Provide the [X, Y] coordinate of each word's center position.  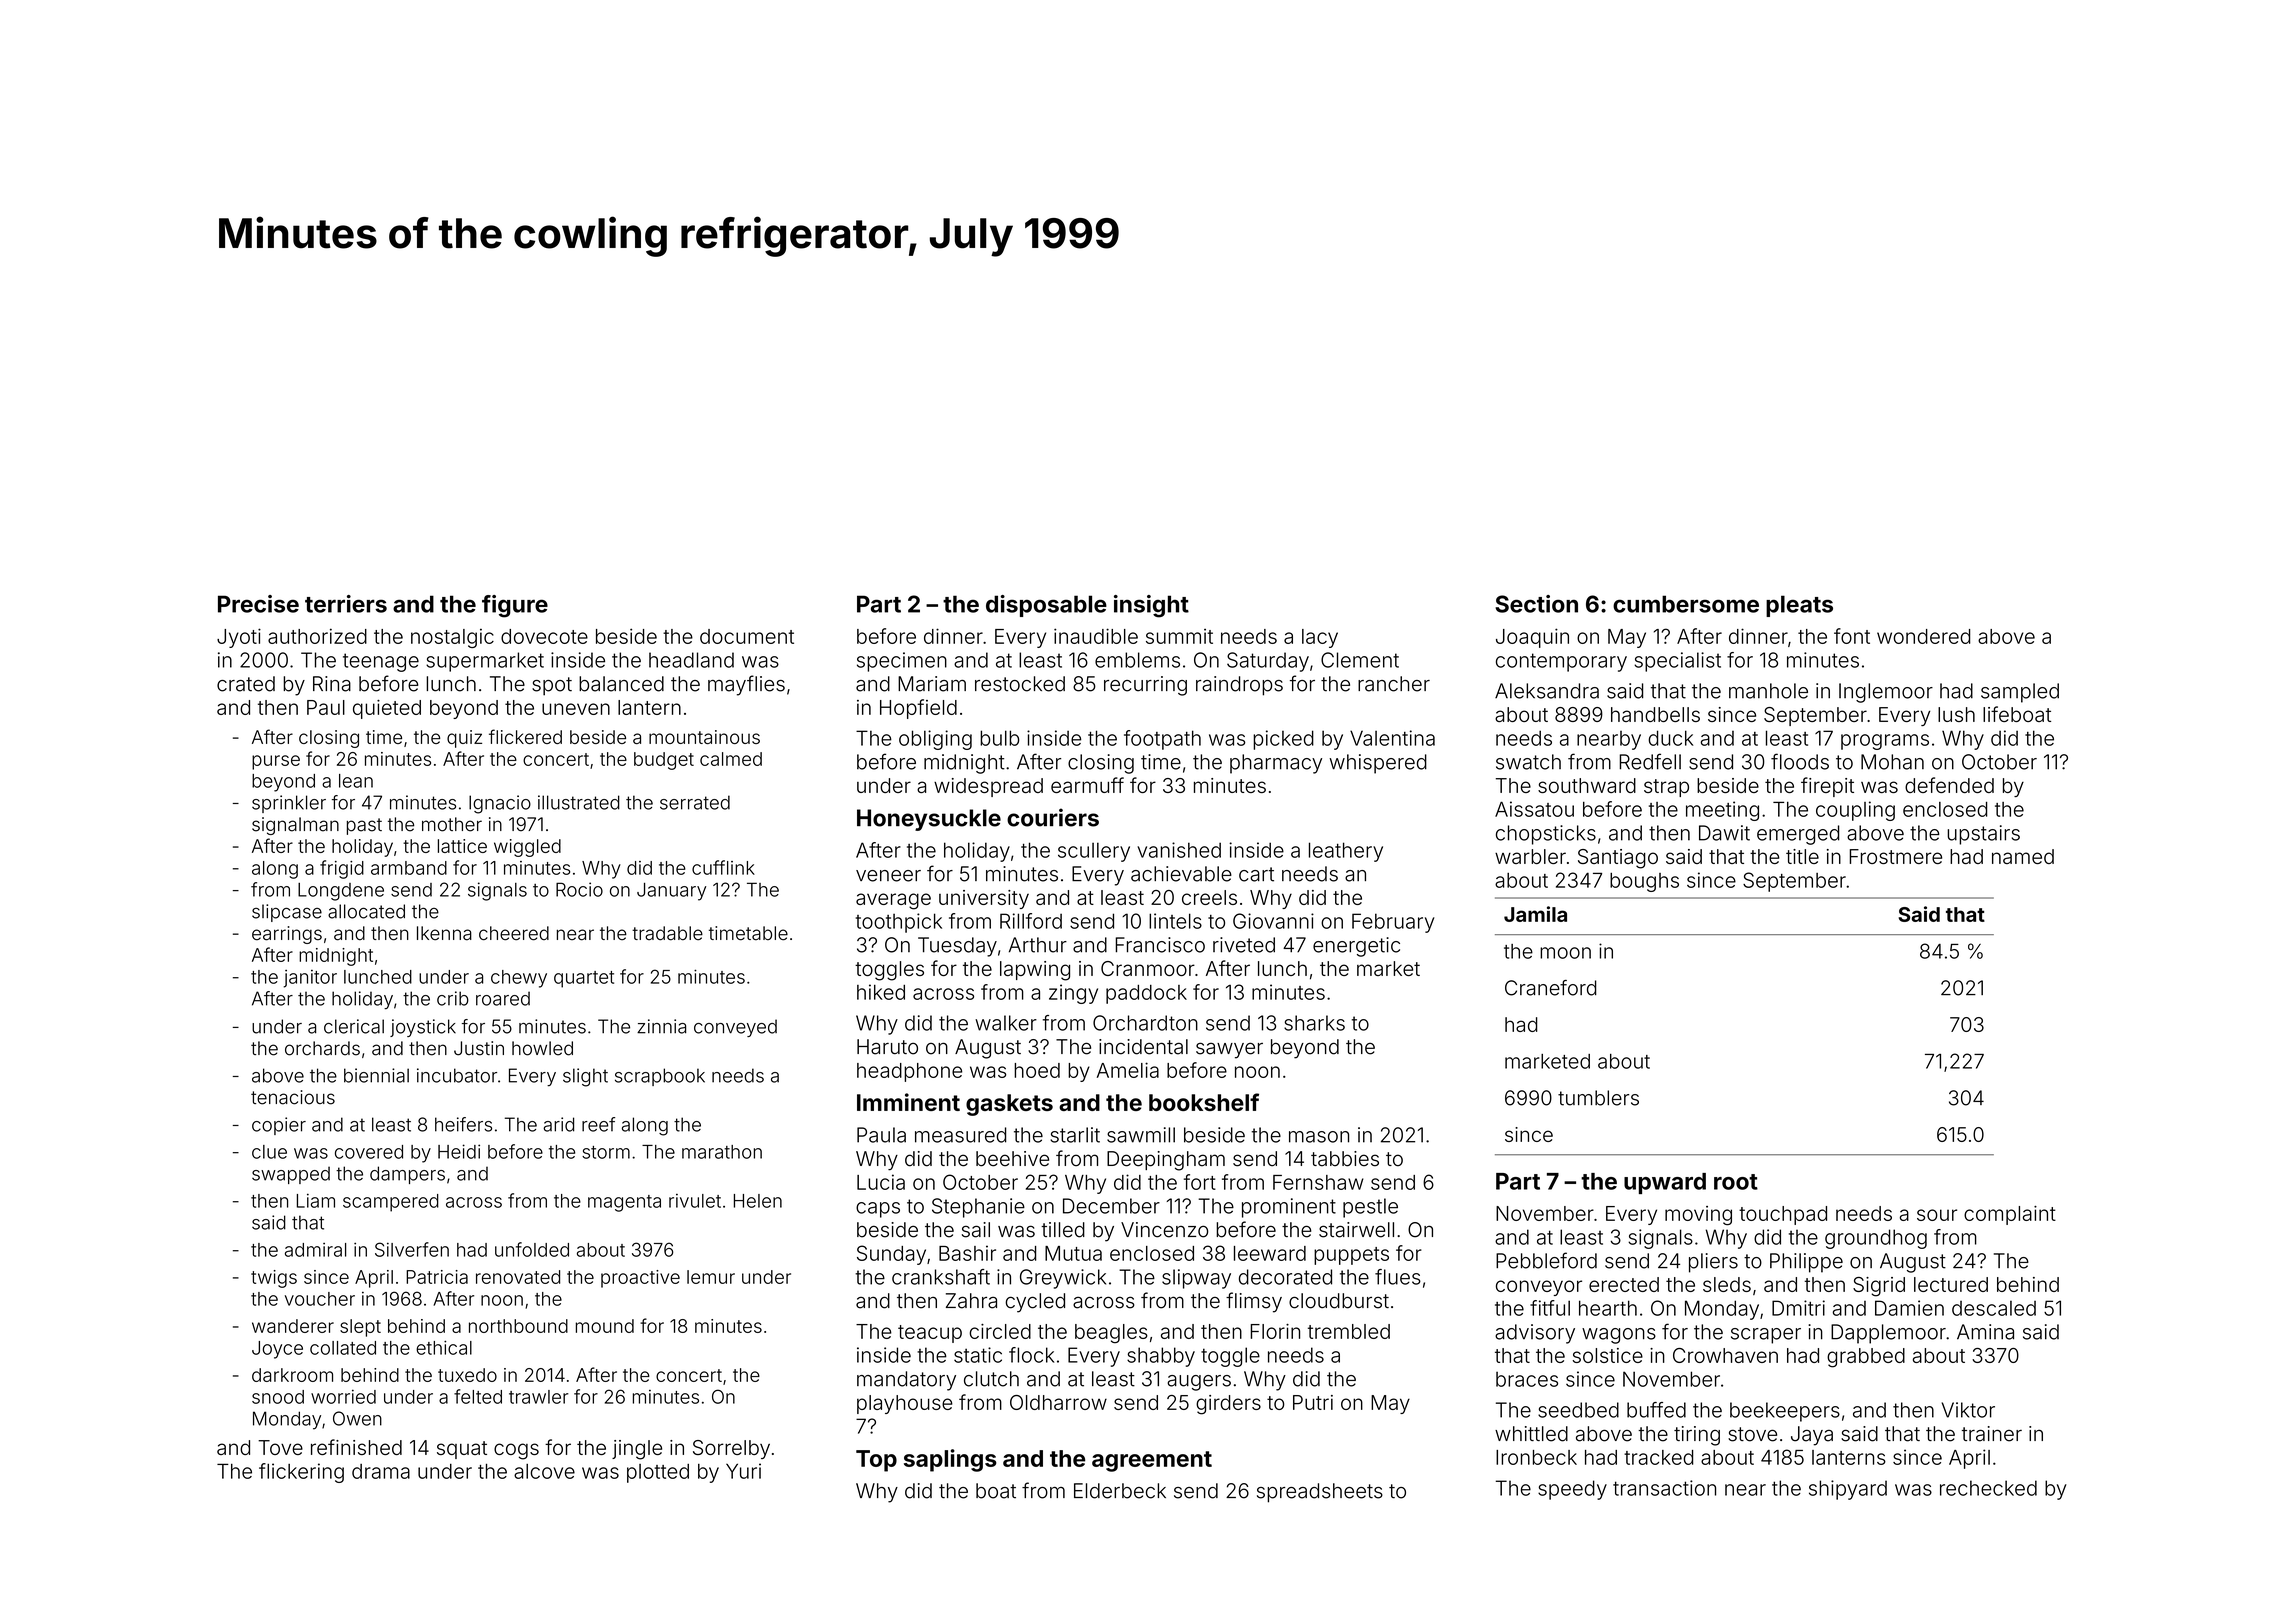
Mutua [1073, 1253]
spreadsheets [1320, 1493]
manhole [1768, 691]
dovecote [544, 636]
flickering [301, 1473]
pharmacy [1276, 764]
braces [1527, 1379]
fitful [1550, 1308]
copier [279, 1126]
